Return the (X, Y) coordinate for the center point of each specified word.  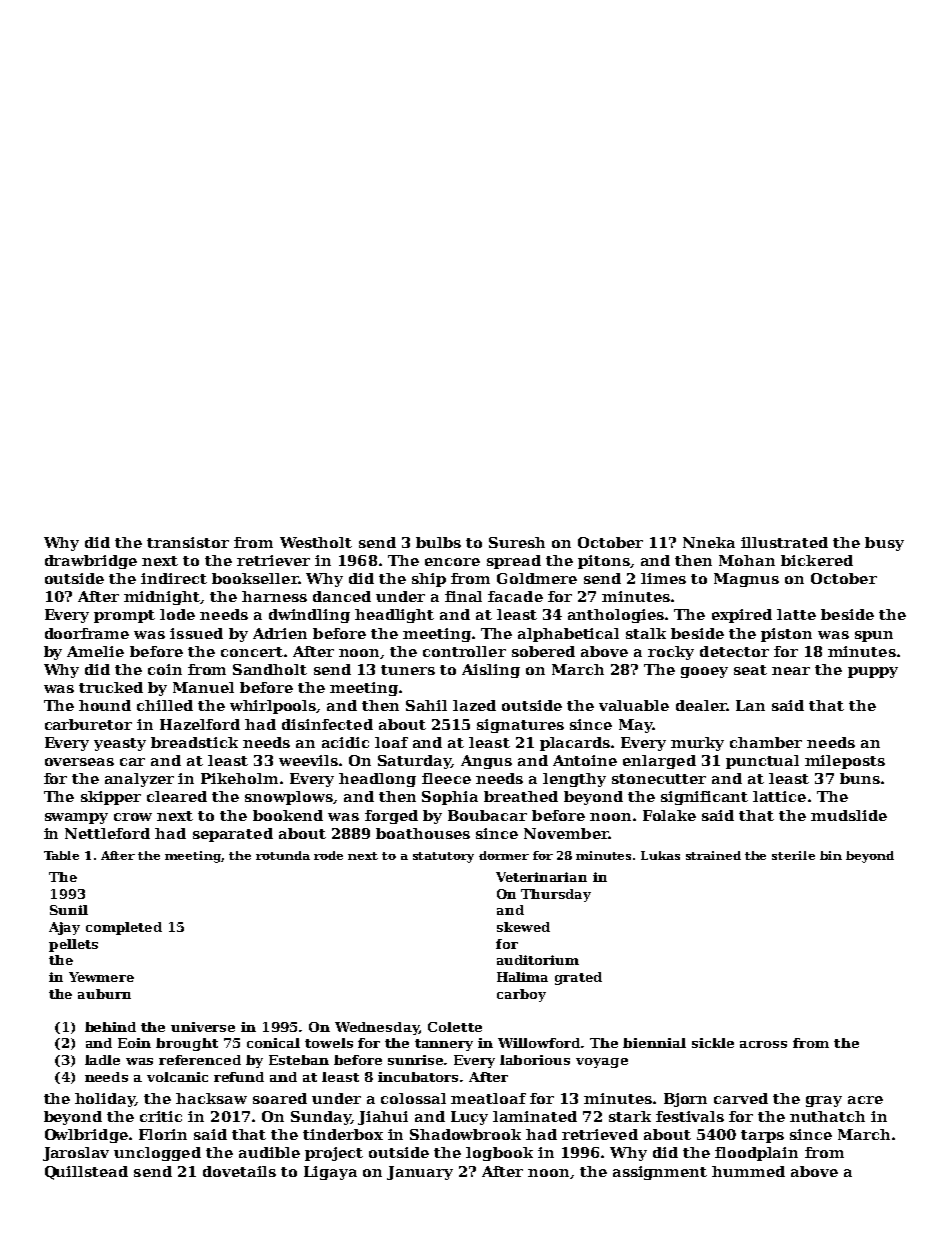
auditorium (538, 960)
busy (884, 544)
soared (280, 1098)
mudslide (849, 815)
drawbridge (91, 562)
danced (342, 596)
